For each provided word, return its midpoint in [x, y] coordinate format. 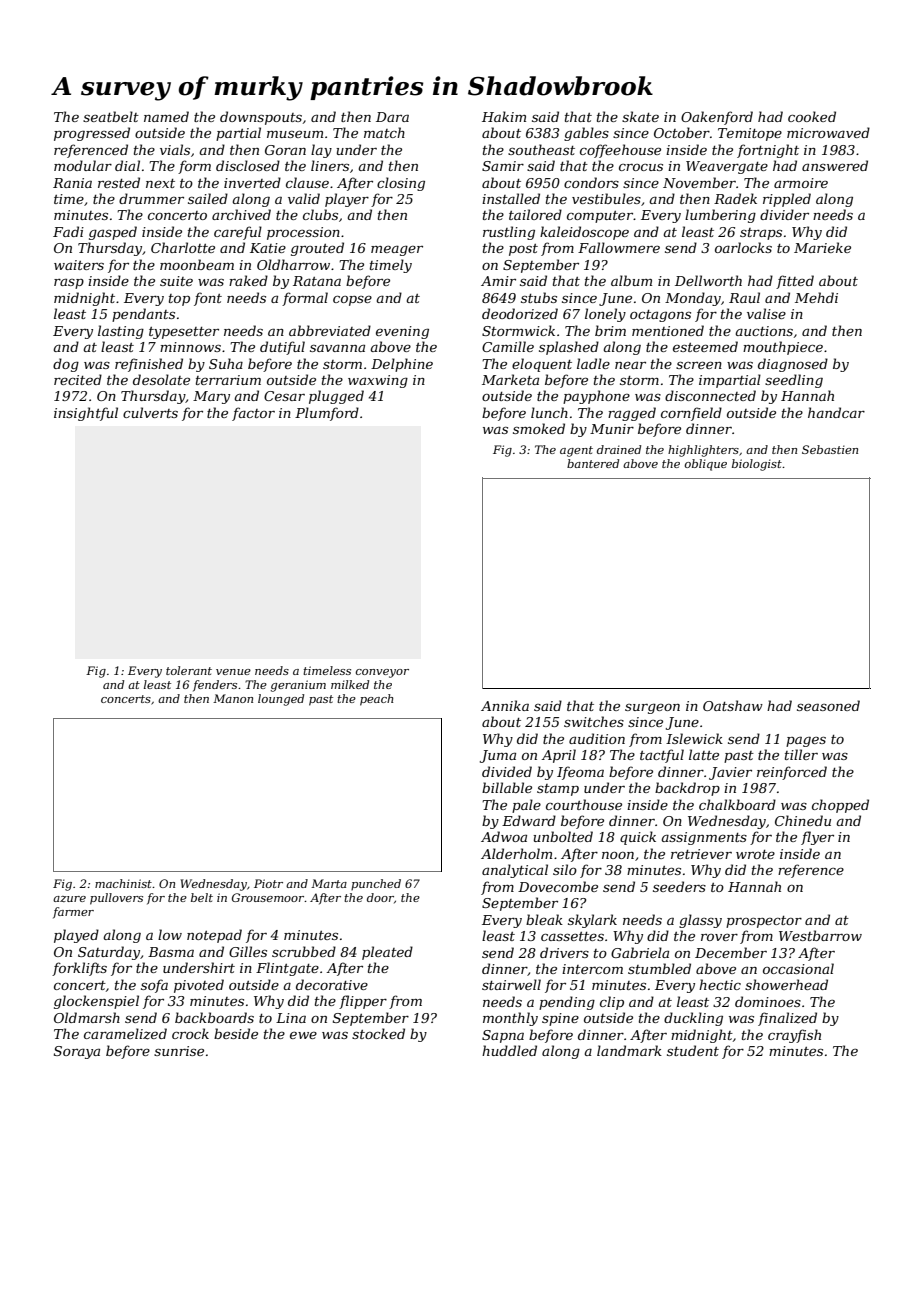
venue [233, 672]
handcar [836, 412]
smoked [539, 428]
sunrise [179, 1051]
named [166, 116]
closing [401, 184]
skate [640, 116]
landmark [629, 1050]
